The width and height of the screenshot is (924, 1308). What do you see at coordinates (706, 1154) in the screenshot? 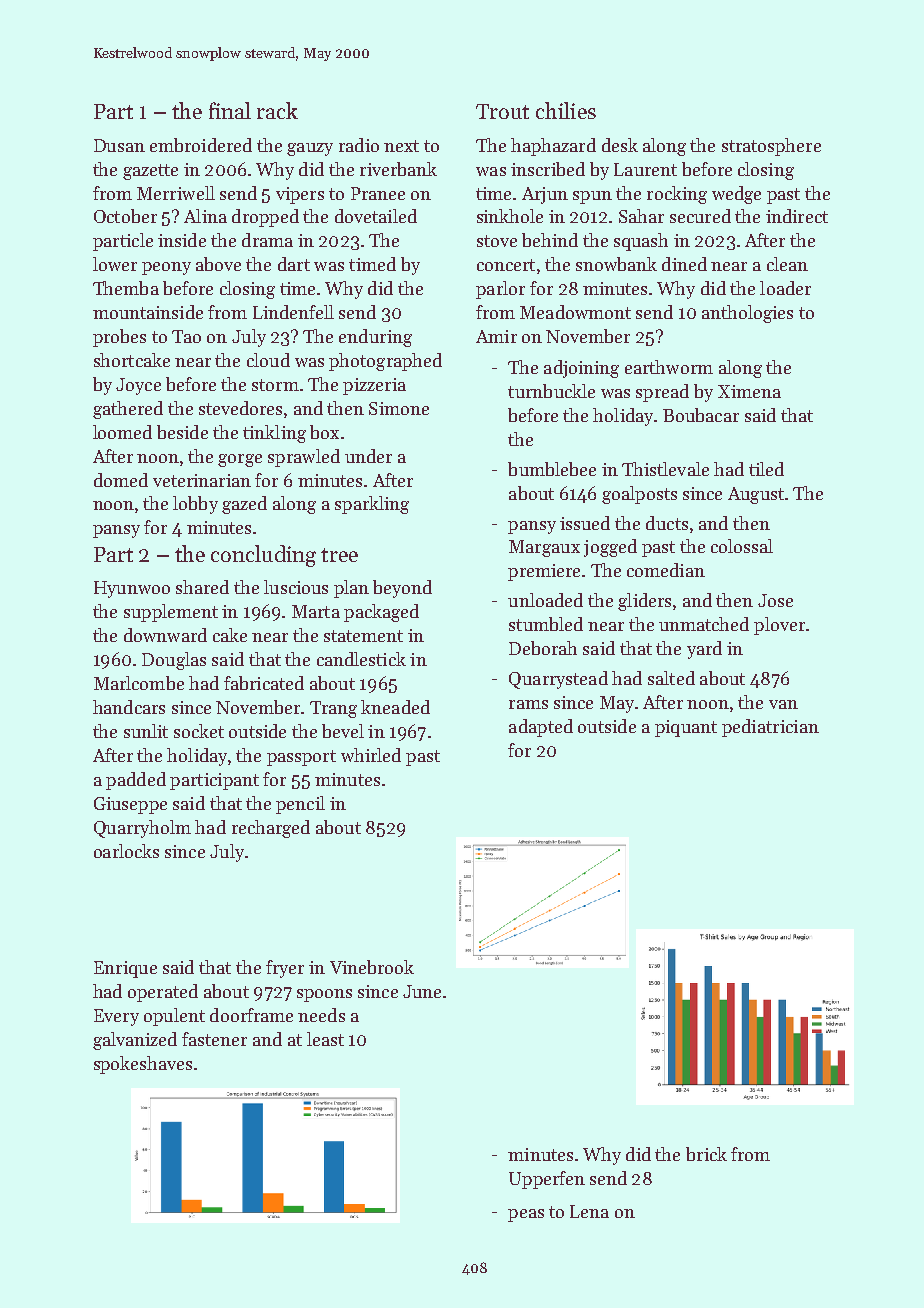
I see `brick` at bounding box center [706, 1154].
